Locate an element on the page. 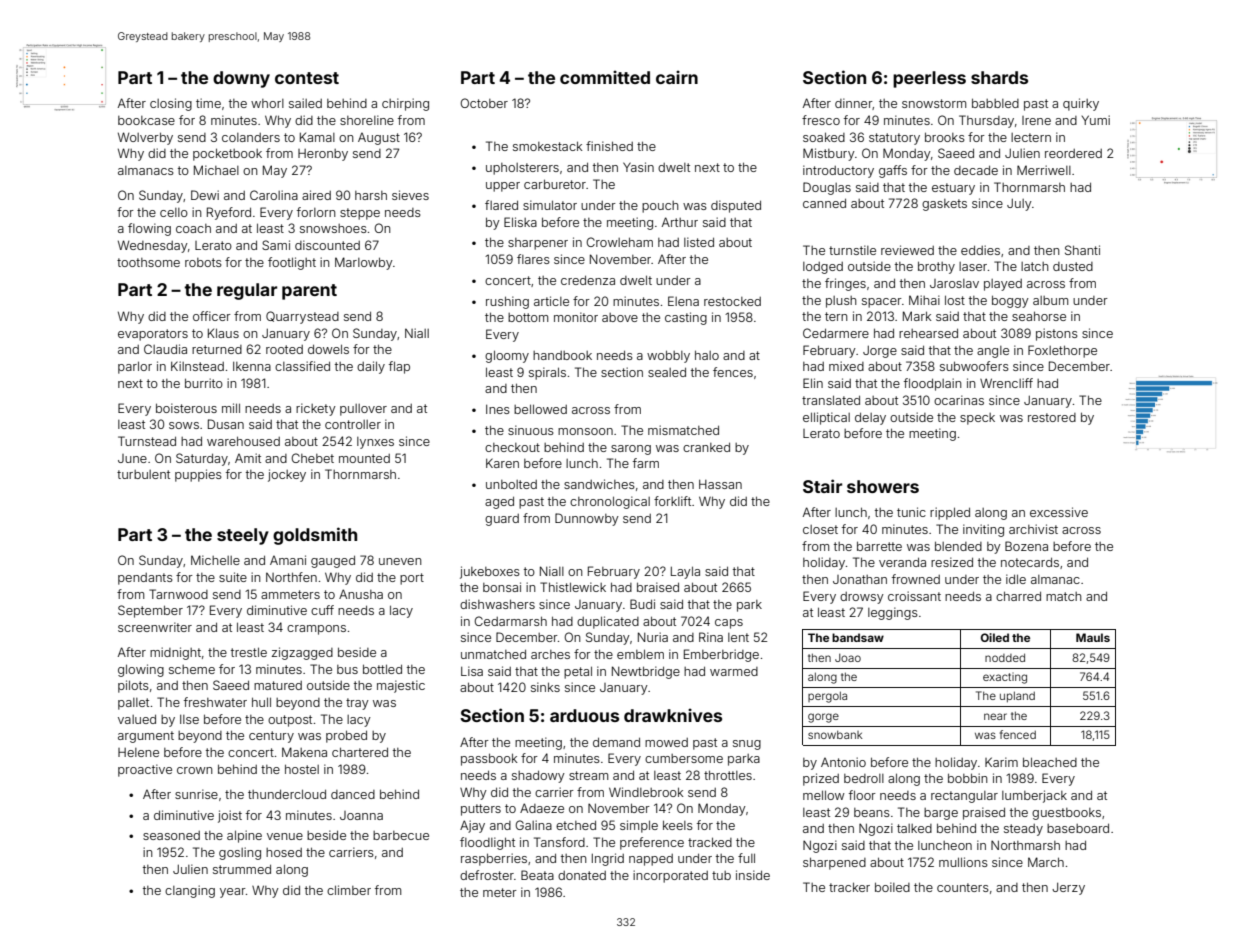  drowsy is located at coordinates (862, 598).
